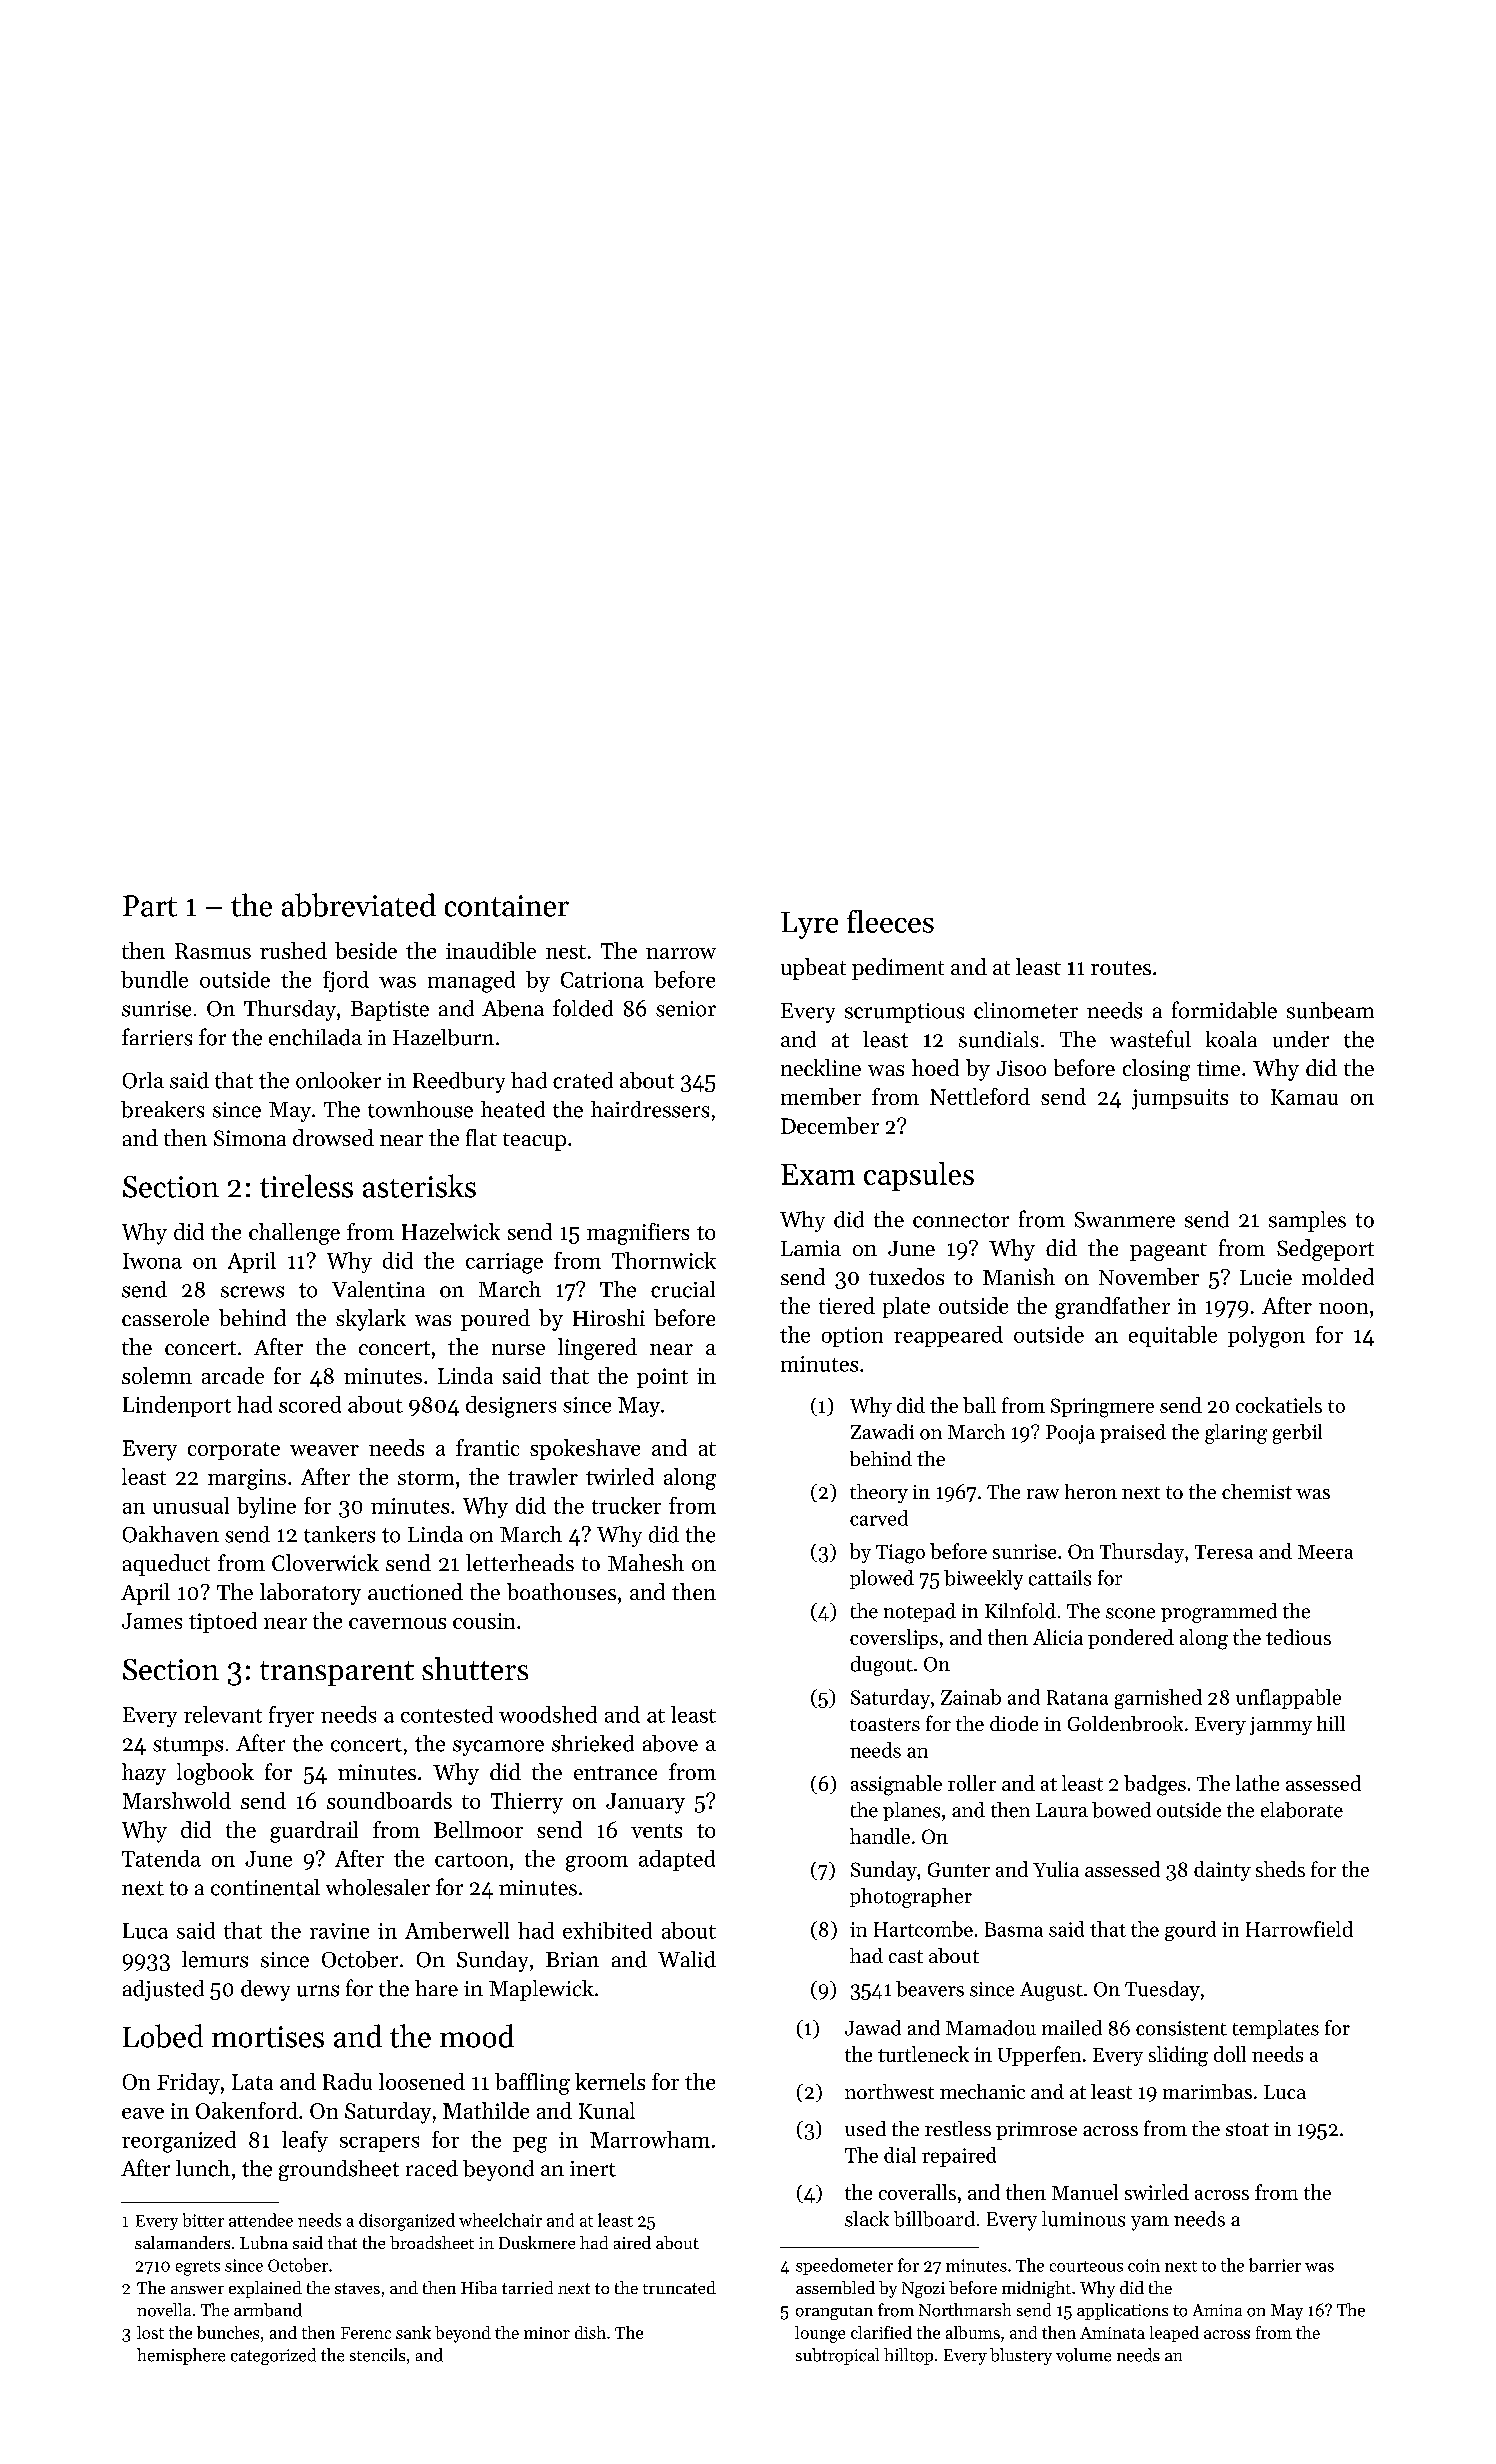 The height and width of the screenshot is (2464, 1496). What do you see at coordinates (820, 2334) in the screenshot?
I see `lounge` at bounding box center [820, 2334].
